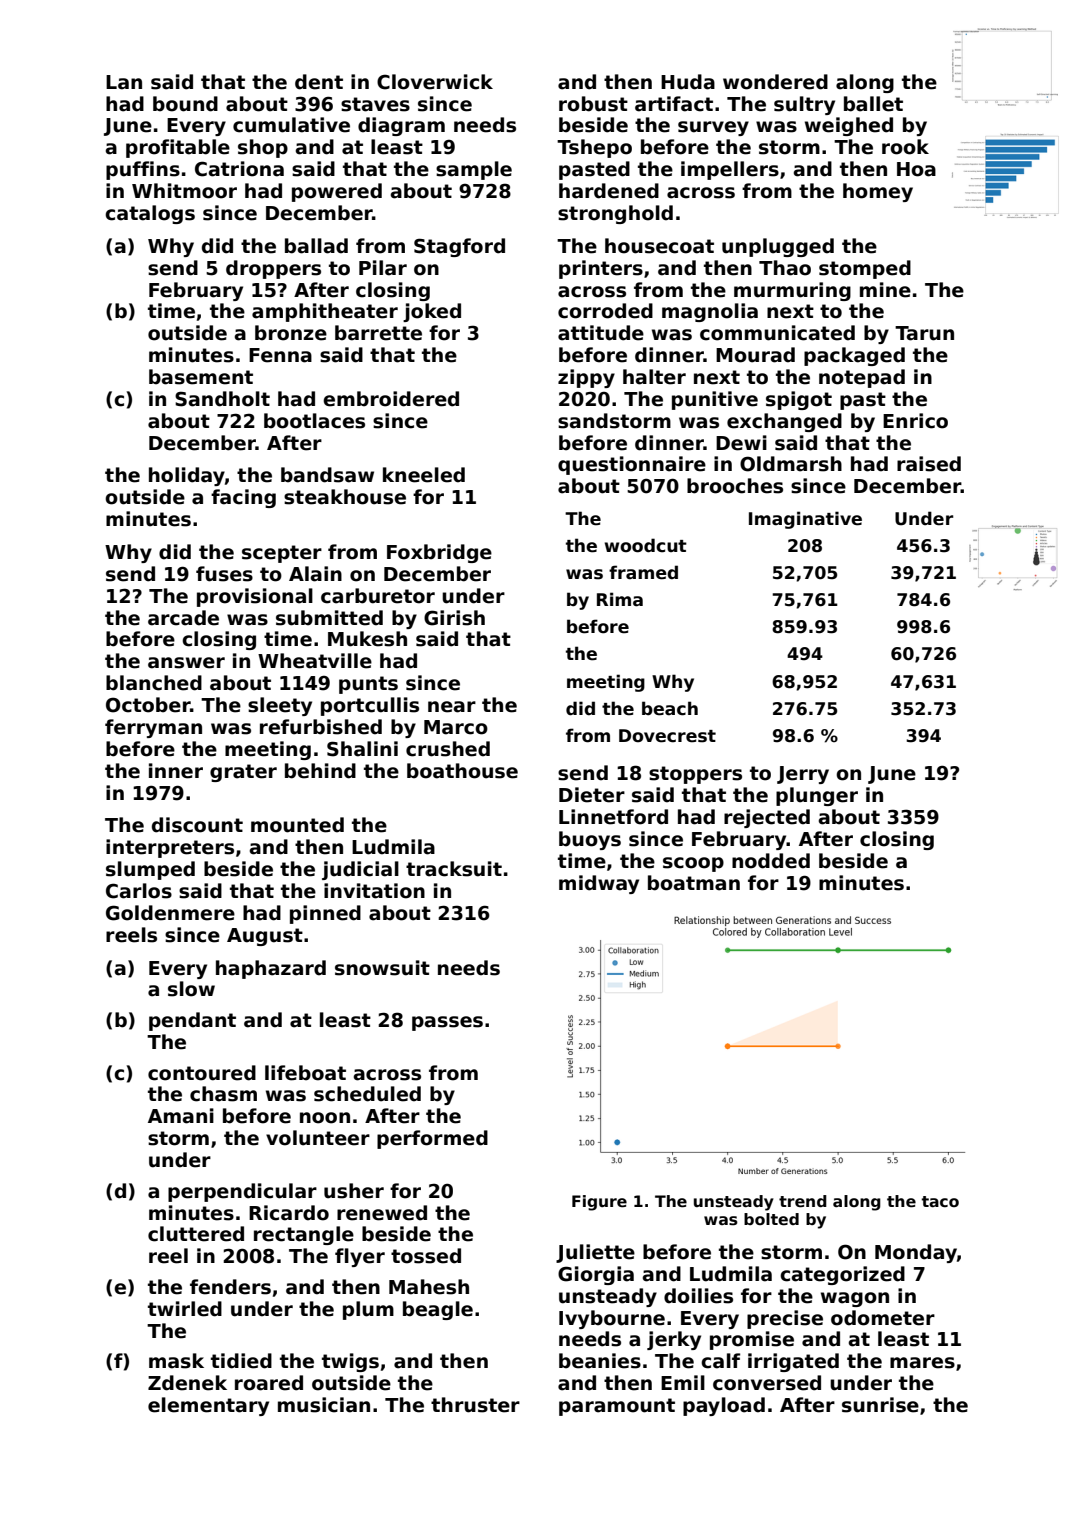 The image size is (1078, 1525). Describe the element at coordinates (185, 104) in the document. I see `bound` at that location.
